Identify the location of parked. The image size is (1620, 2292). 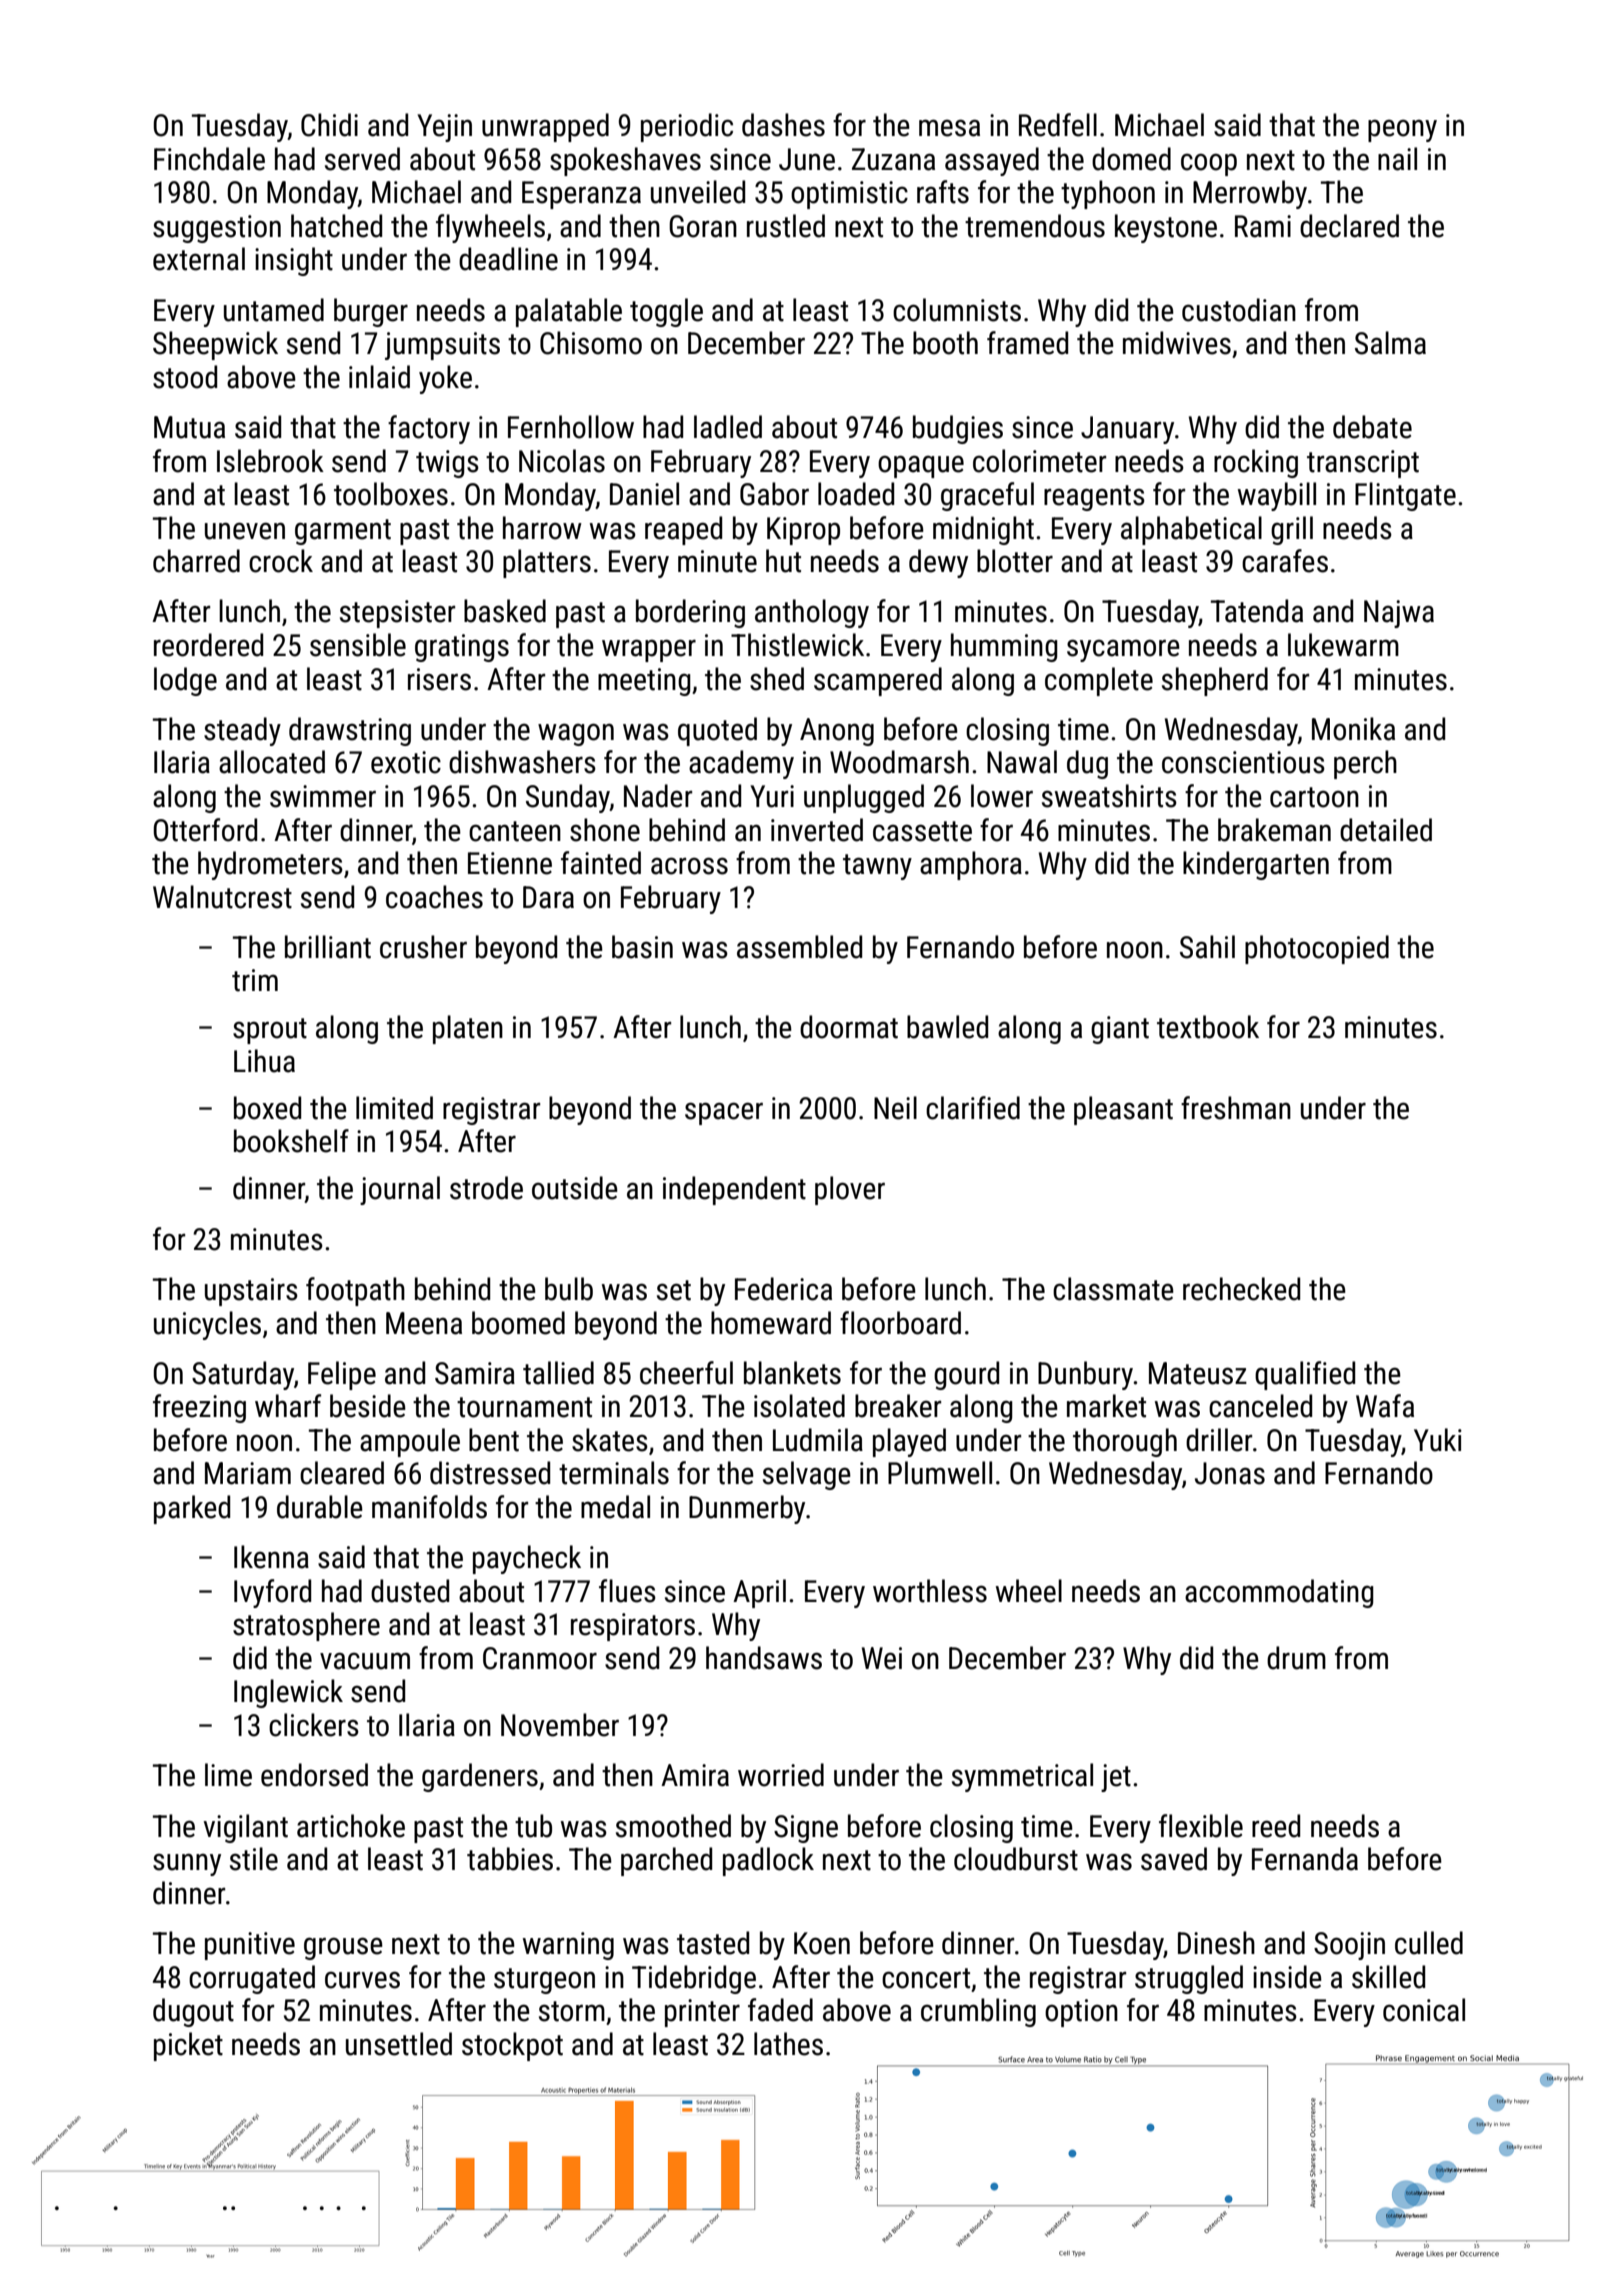
(192, 1509).
